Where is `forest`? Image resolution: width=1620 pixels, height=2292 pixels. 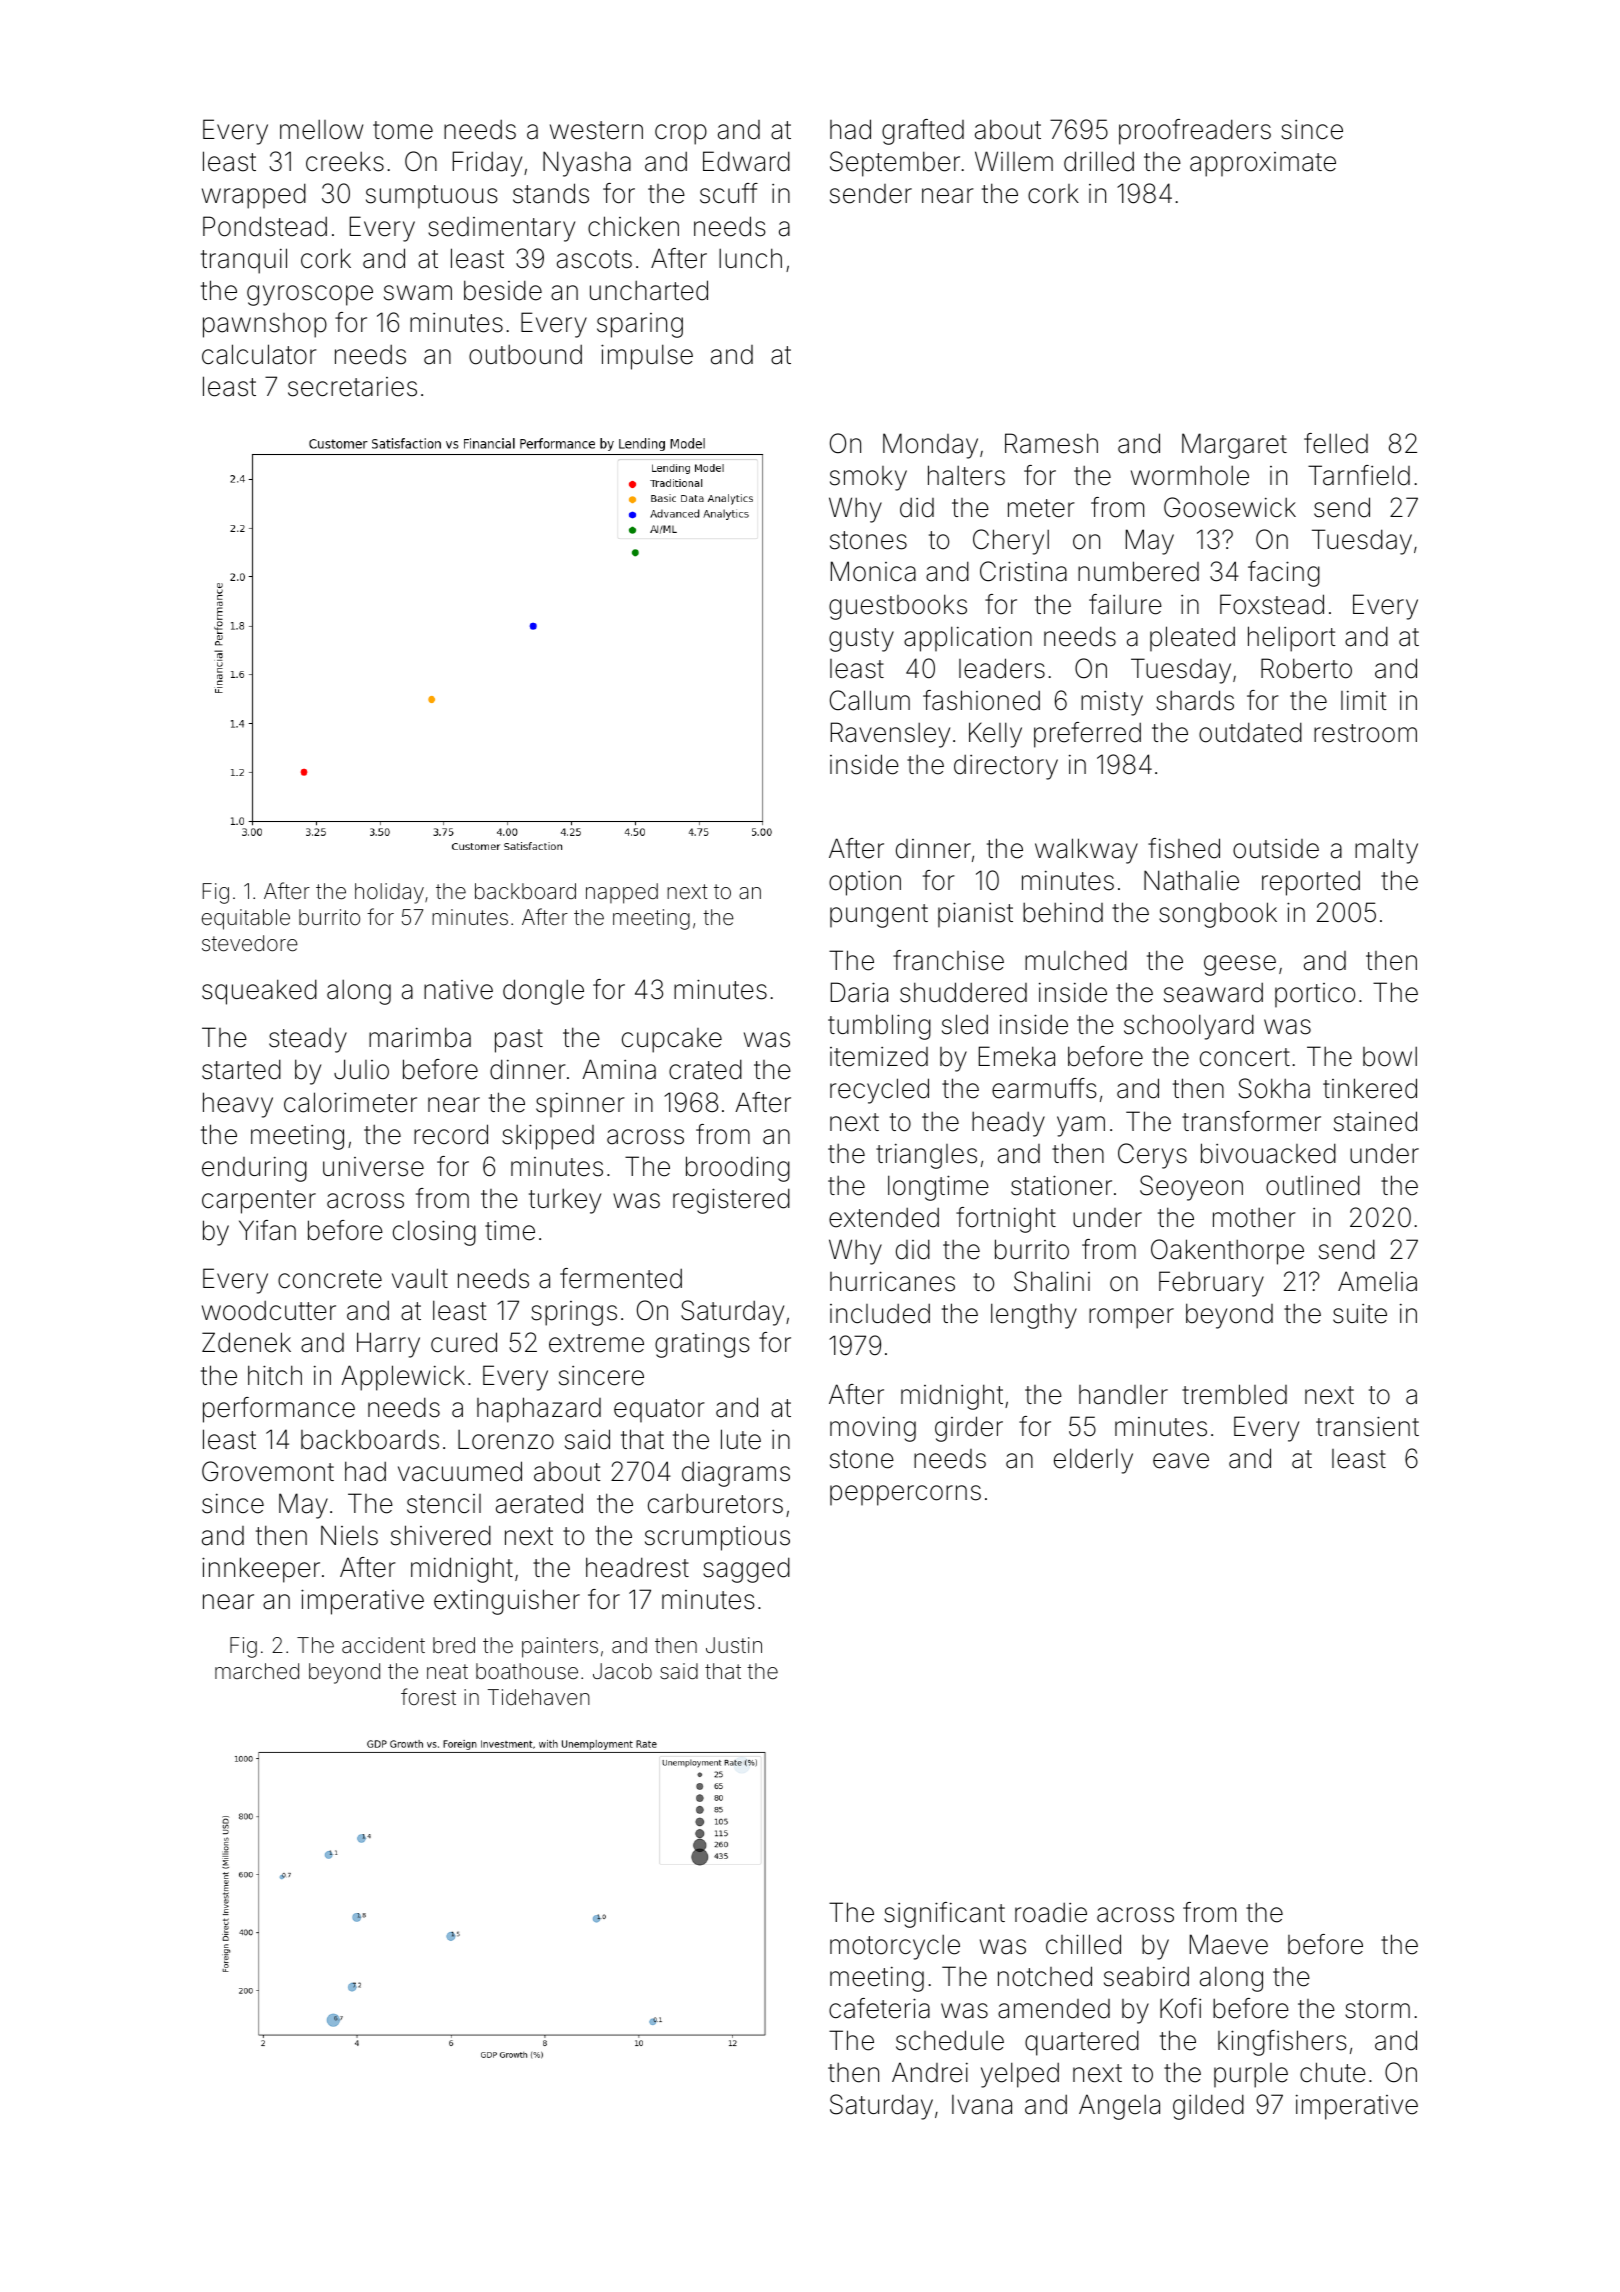 forest is located at coordinates (428, 1697).
